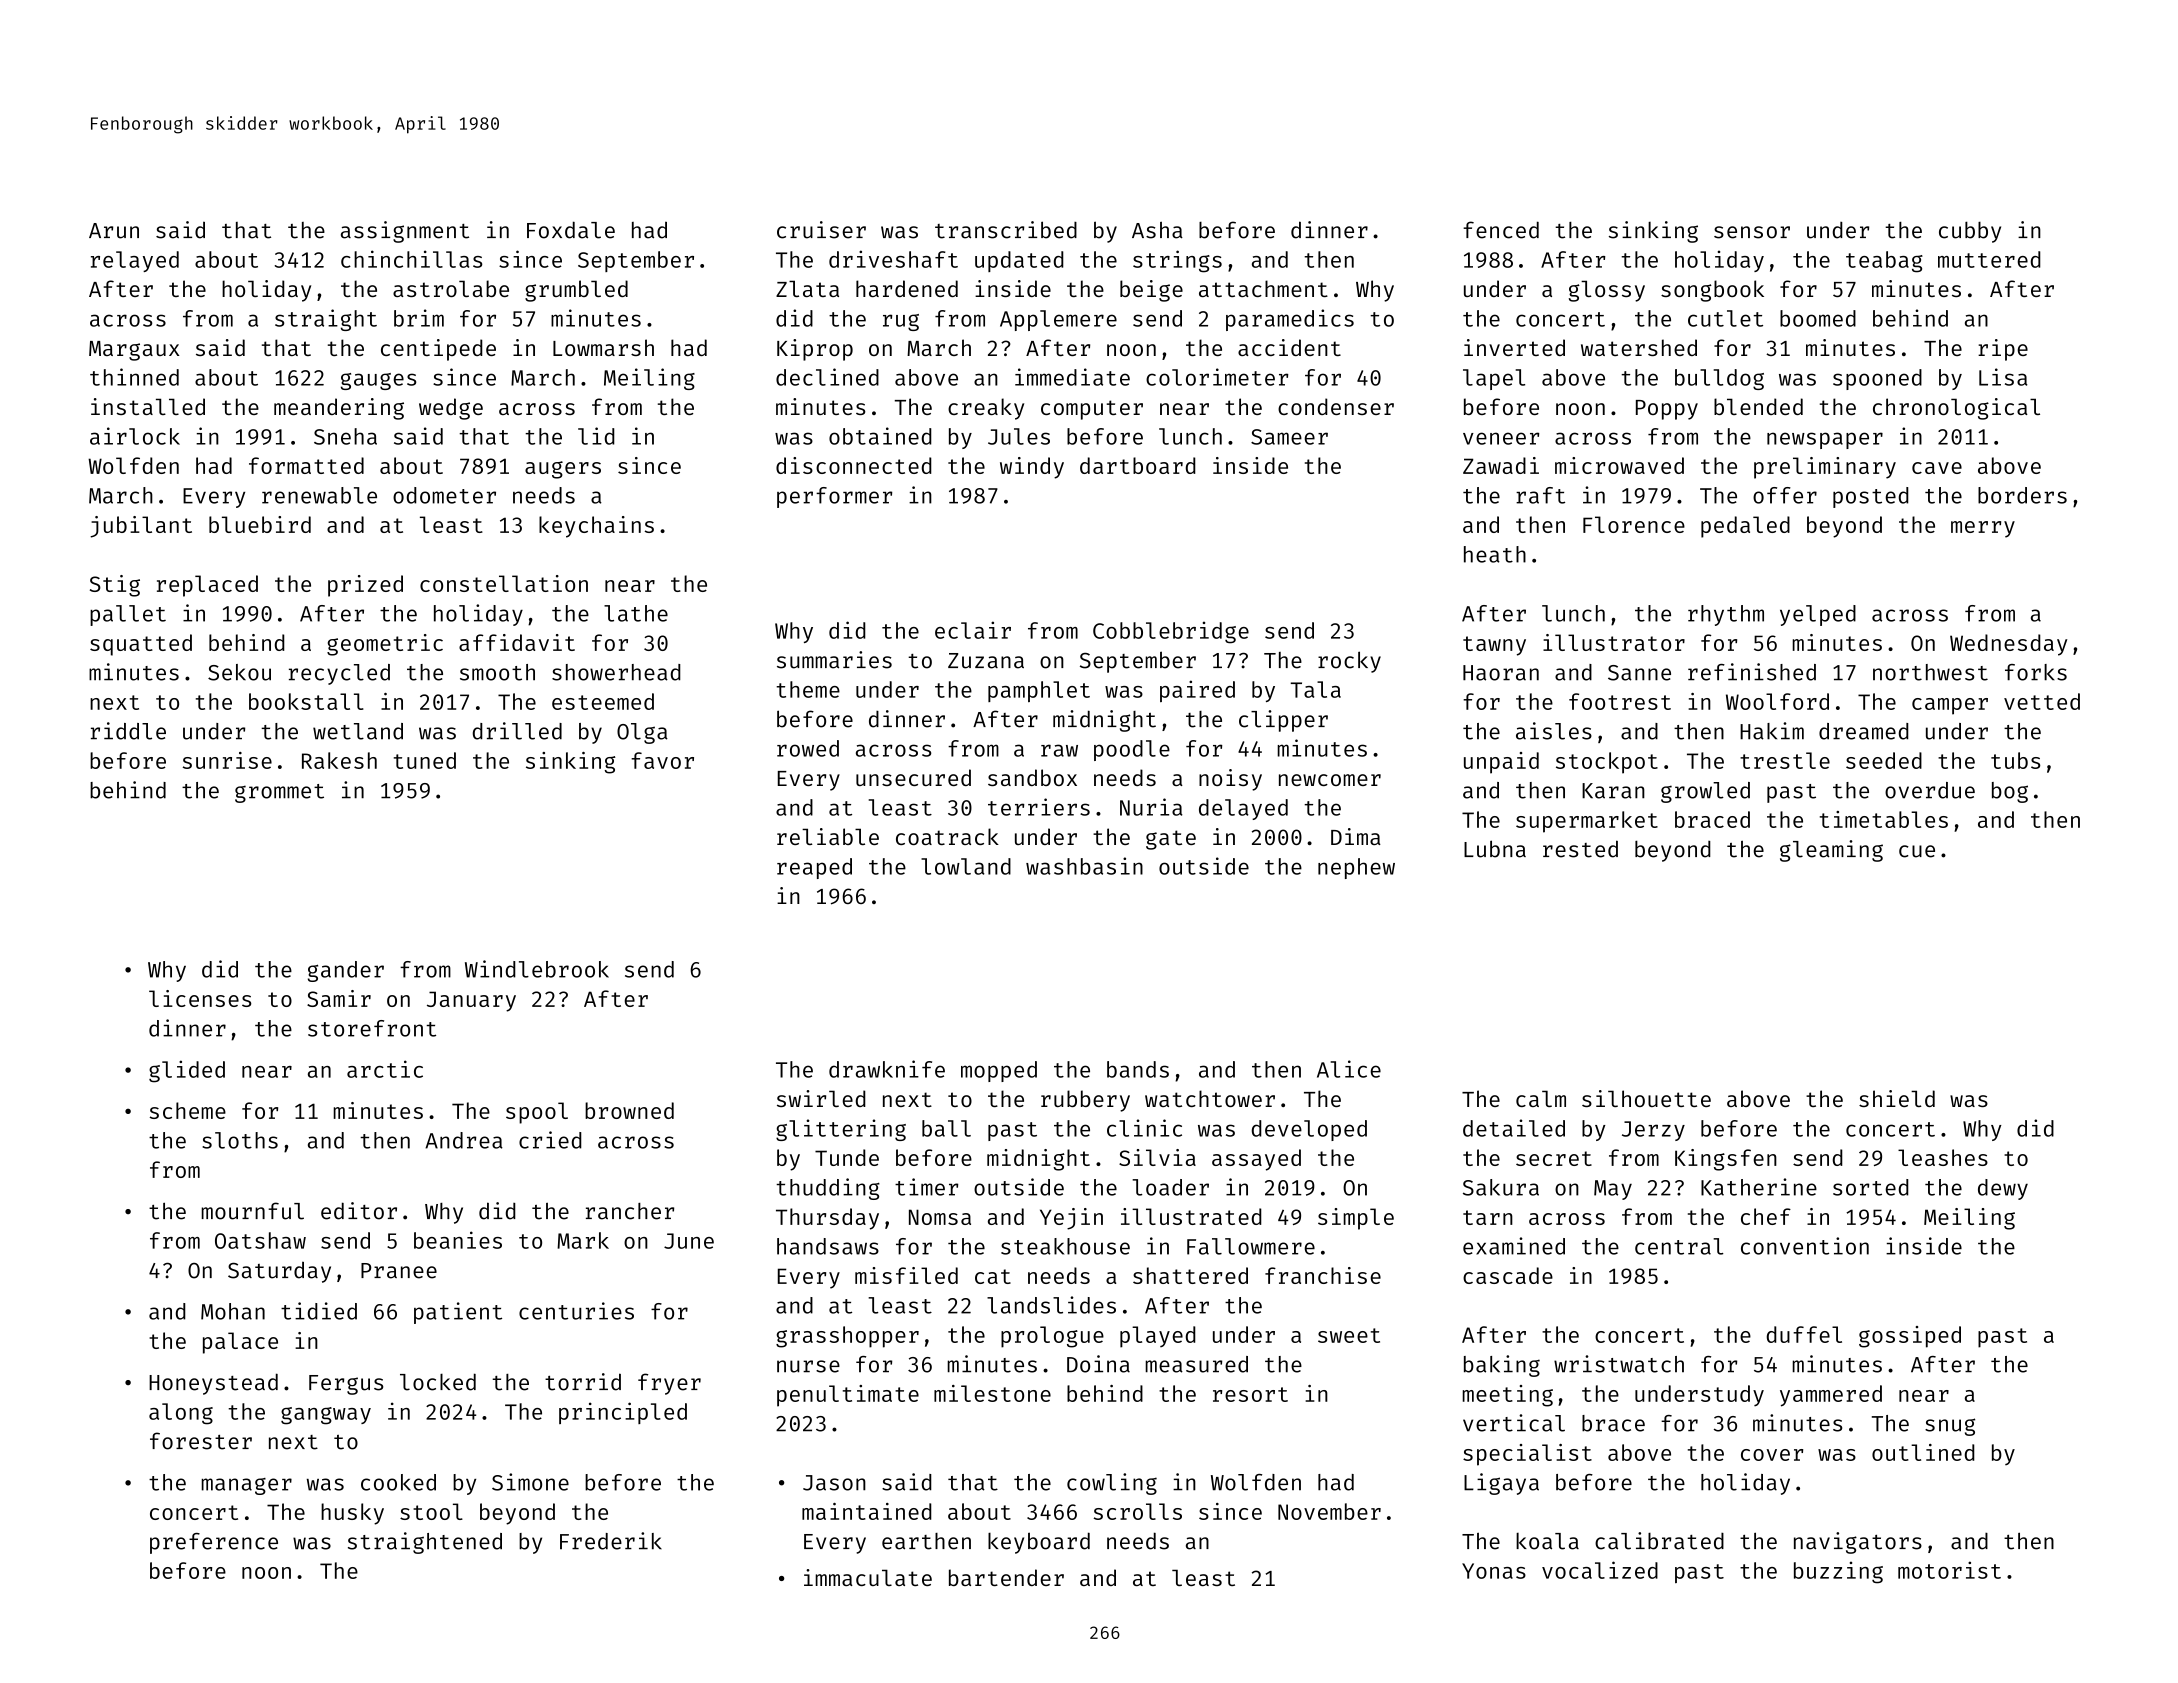  I want to click on patient, so click(458, 1313).
